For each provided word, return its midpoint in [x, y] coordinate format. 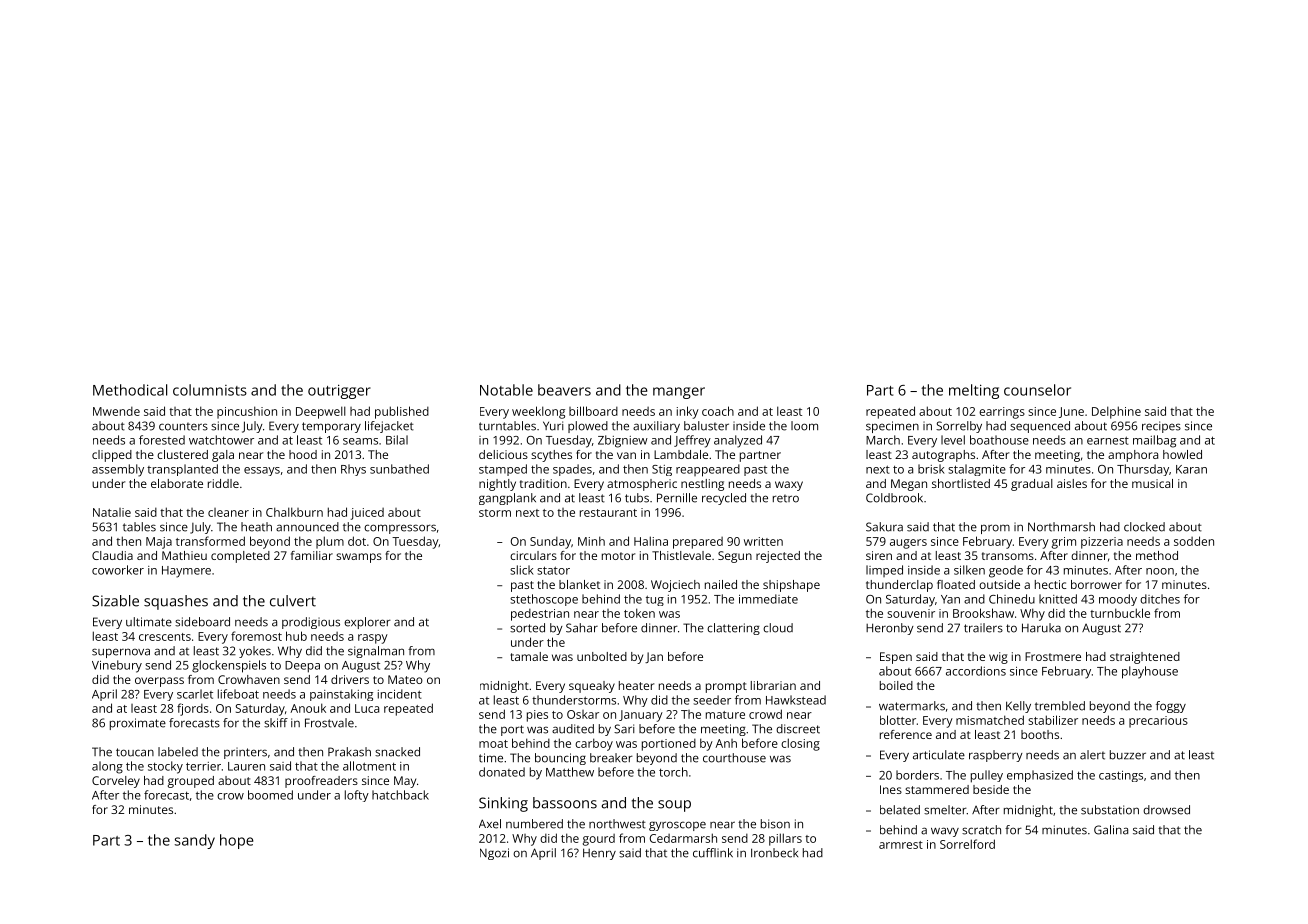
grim [1064, 543]
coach [718, 411]
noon [1160, 571]
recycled [724, 499]
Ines [891, 789]
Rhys [353, 470]
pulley [987, 776]
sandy [195, 841]
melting [974, 391]
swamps [359, 558]
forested [162, 440]
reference [906, 734]
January [641, 716]
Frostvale [329, 723]
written [763, 541]
